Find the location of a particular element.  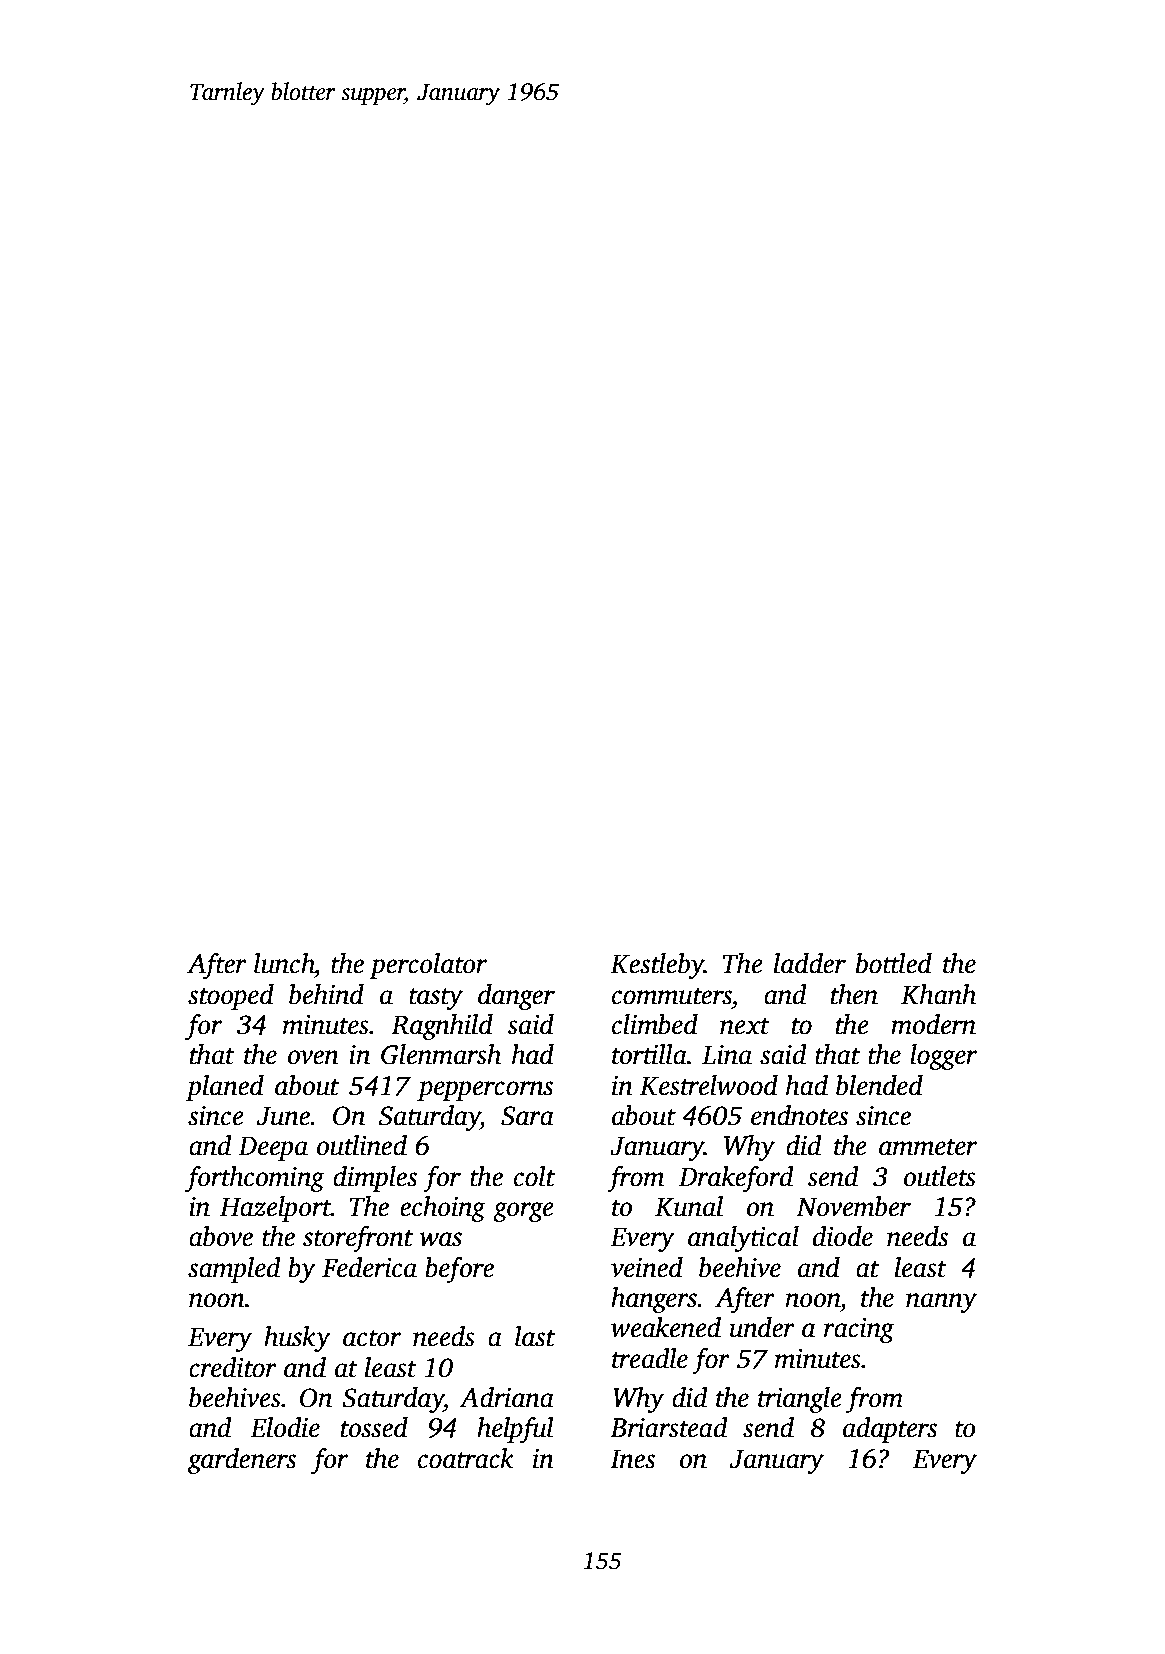

Ines is located at coordinates (632, 1459).
